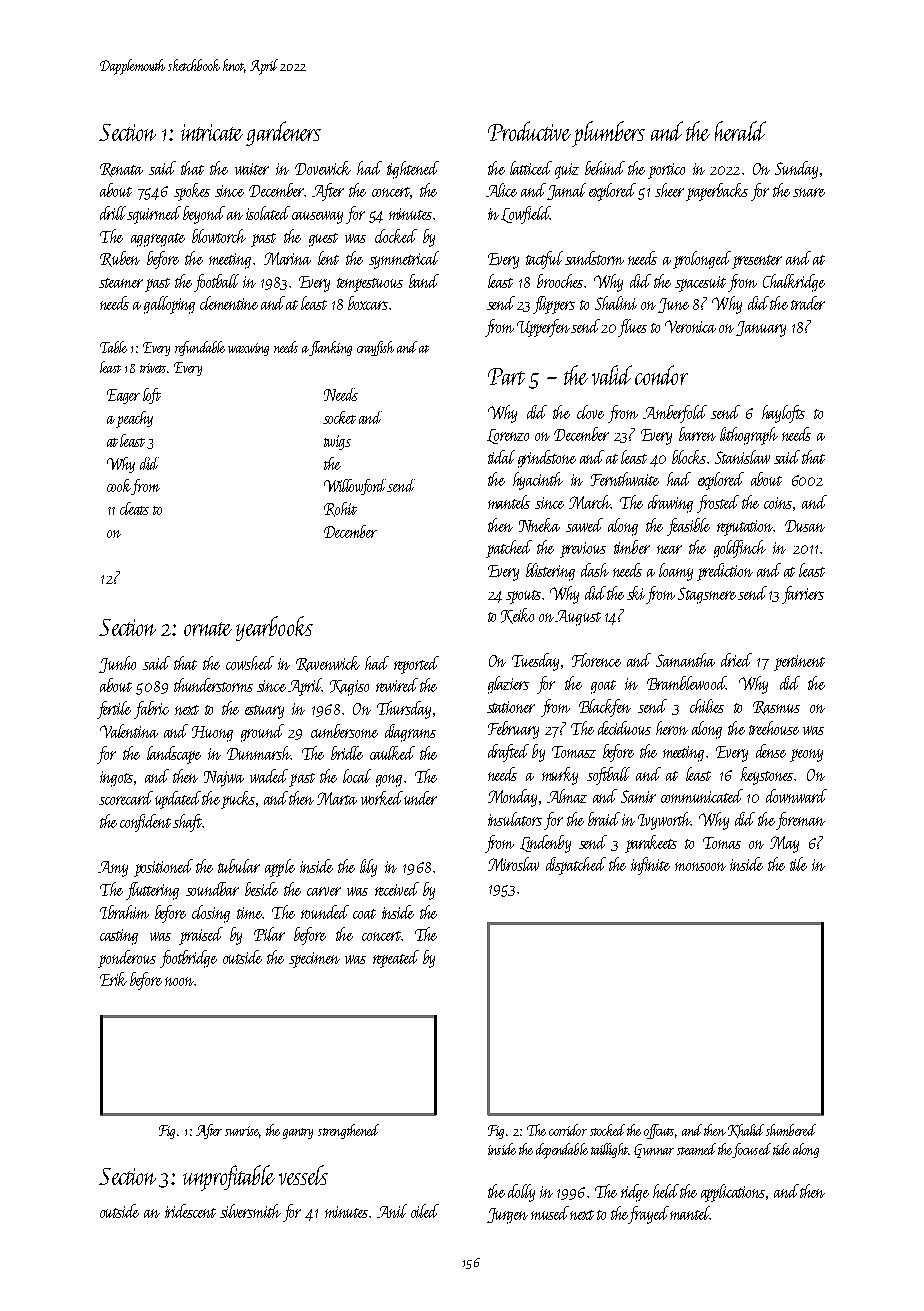 Image resolution: width=924 pixels, height=1311 pixels. I want to click on silversmith, so click(250, 1211).
